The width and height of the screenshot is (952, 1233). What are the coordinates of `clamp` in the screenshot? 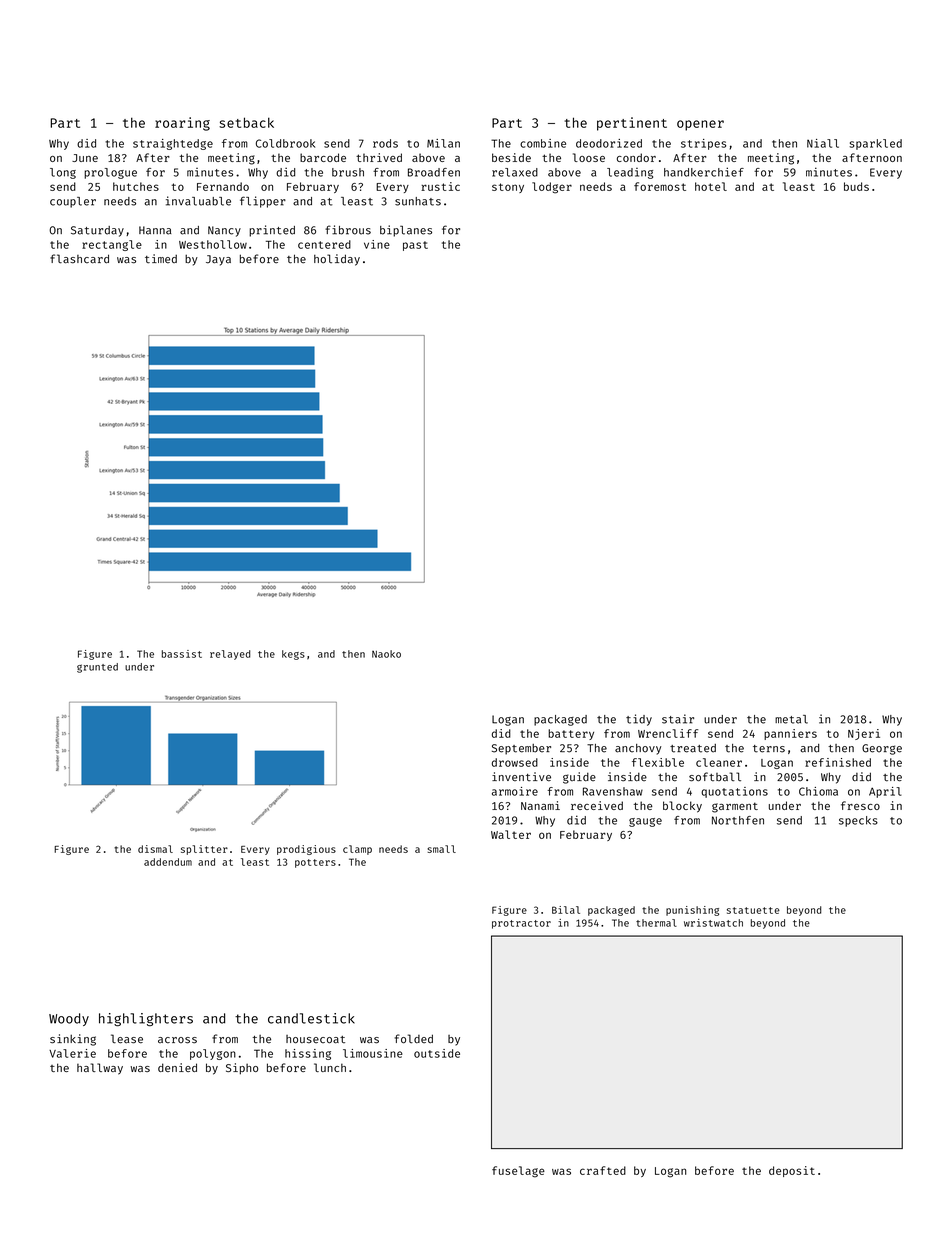 It's located at (357, 850).
